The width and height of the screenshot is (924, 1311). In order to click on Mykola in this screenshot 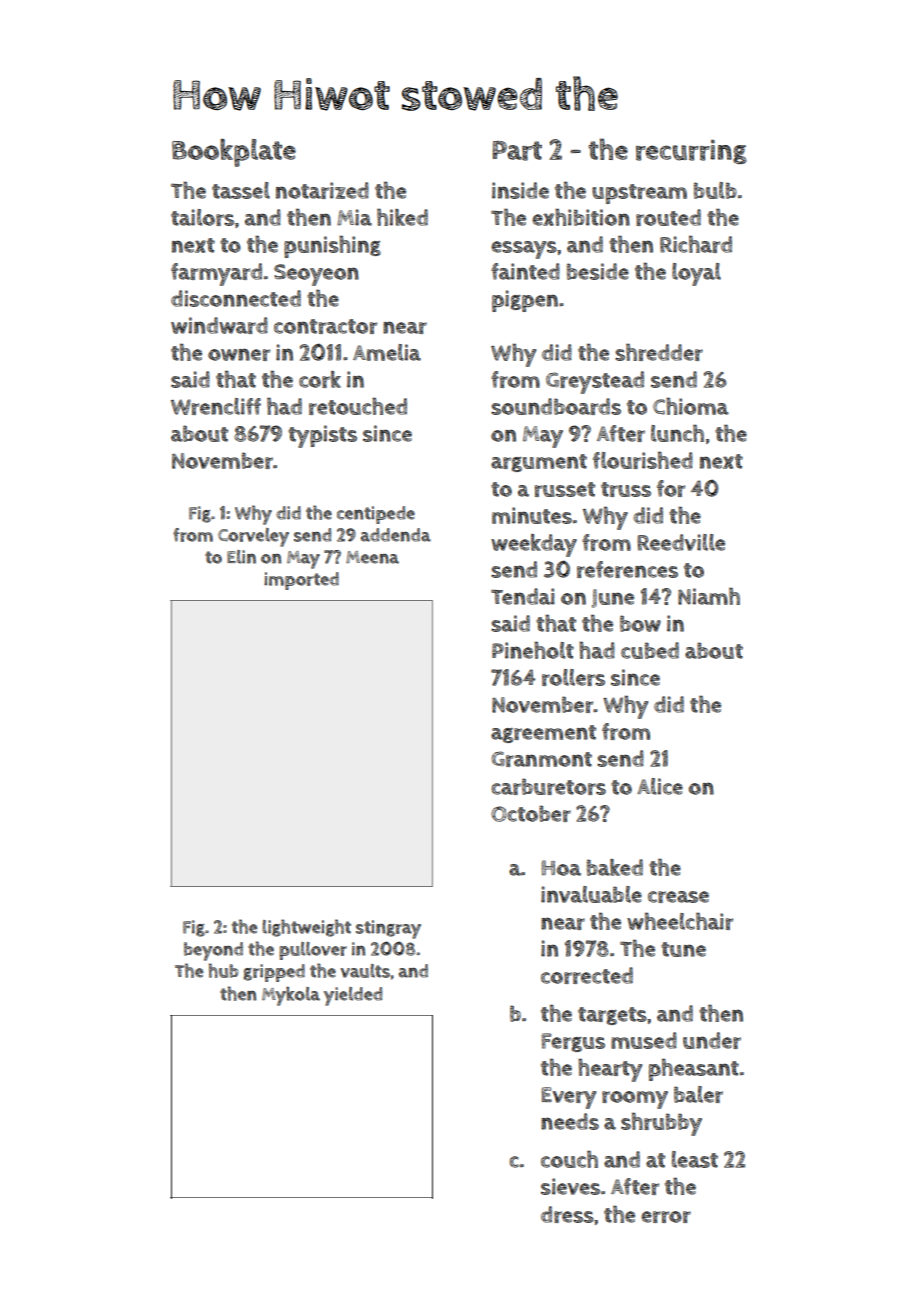, I will do `click(291, 996)`.
